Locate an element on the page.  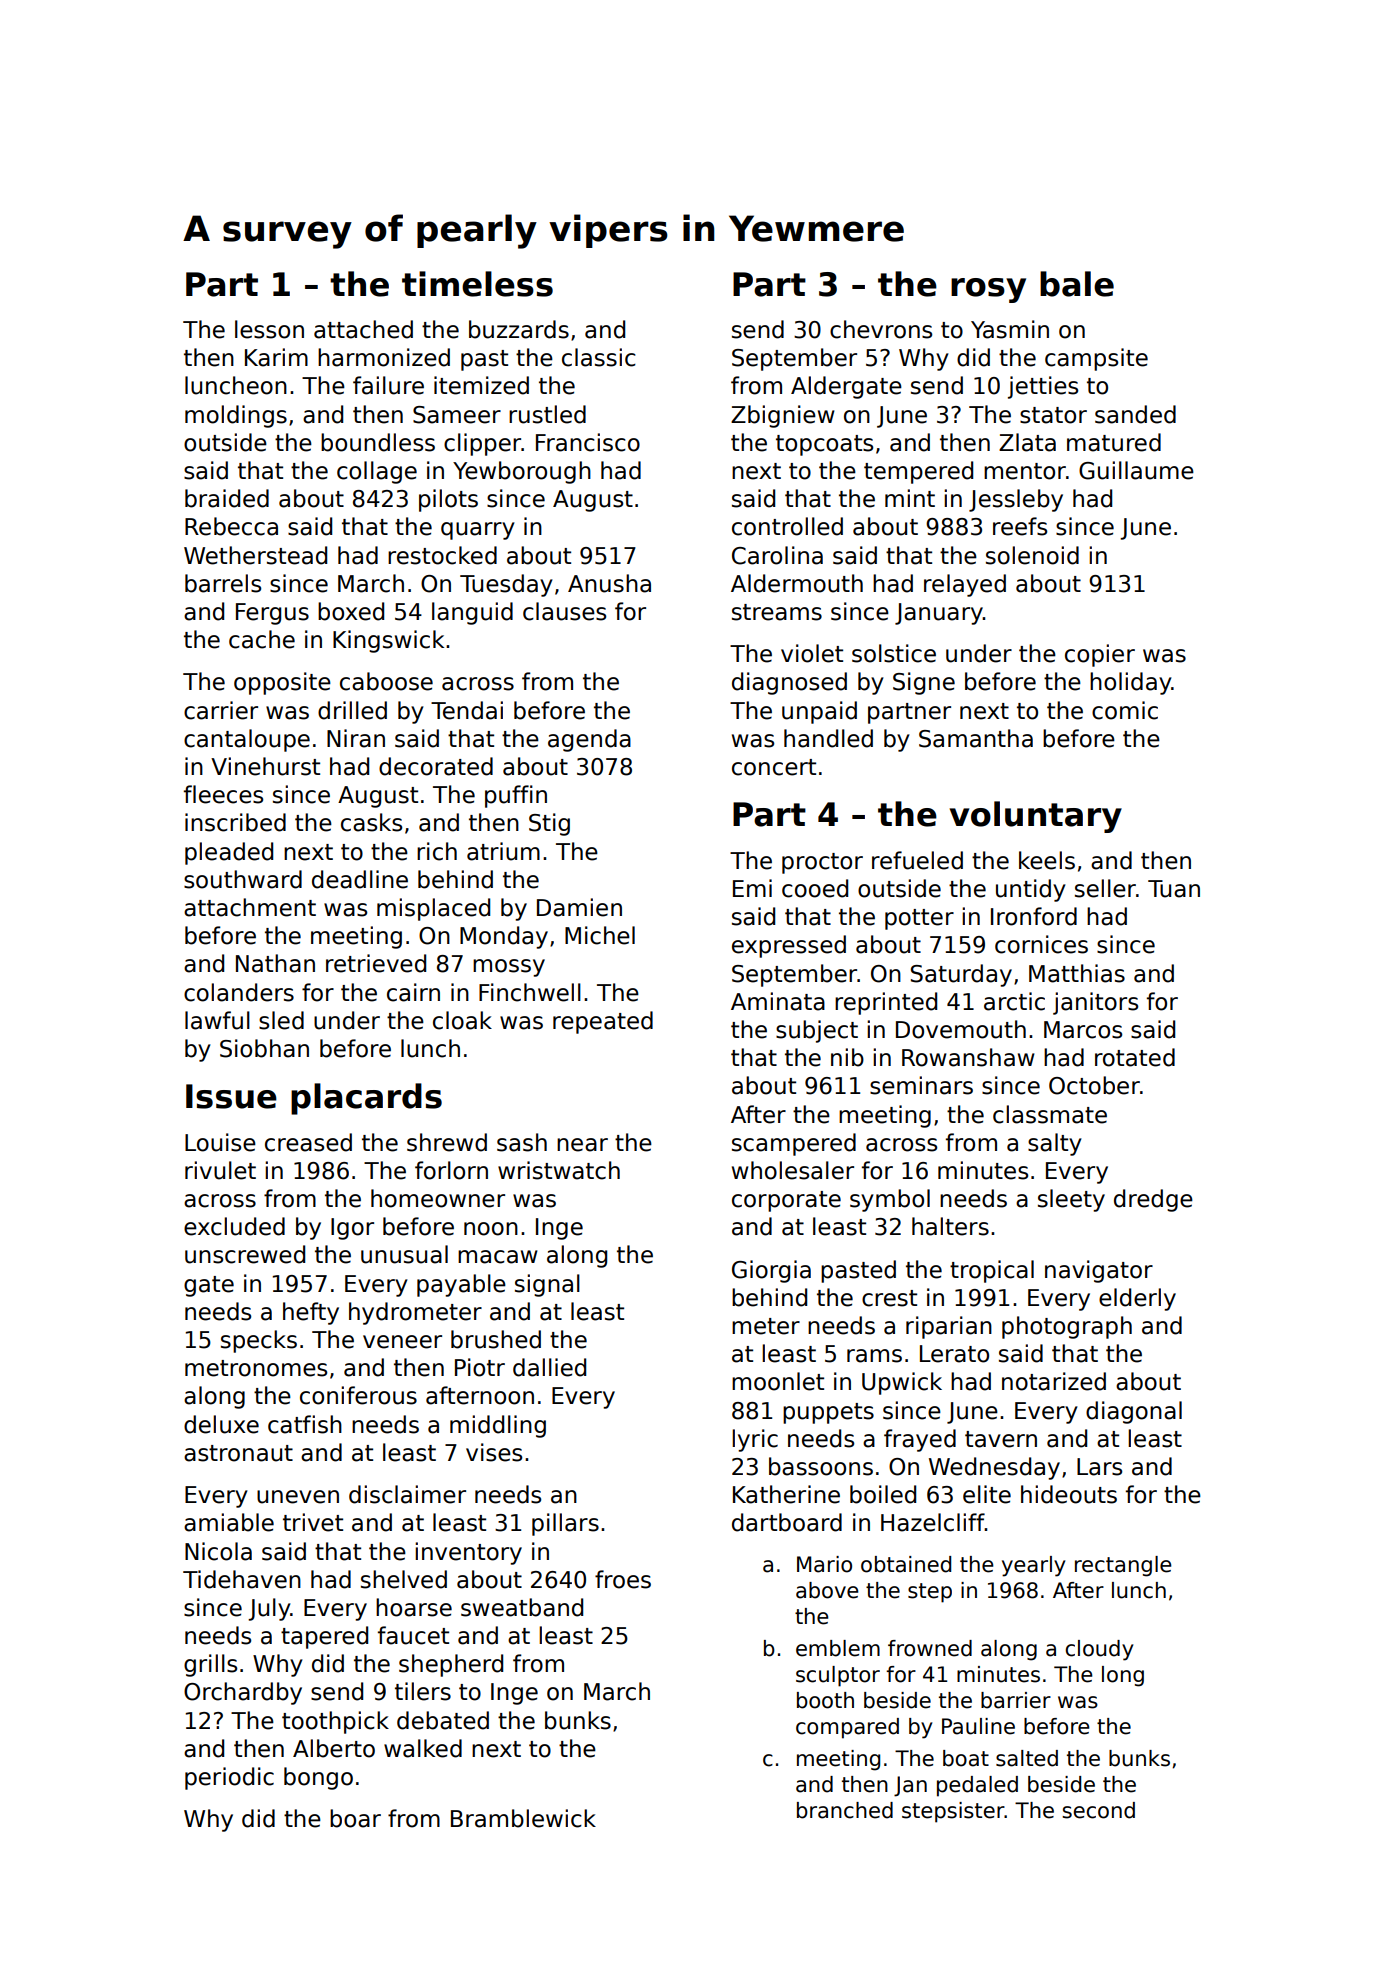
buzzards is located at coordinates (519, 329).
